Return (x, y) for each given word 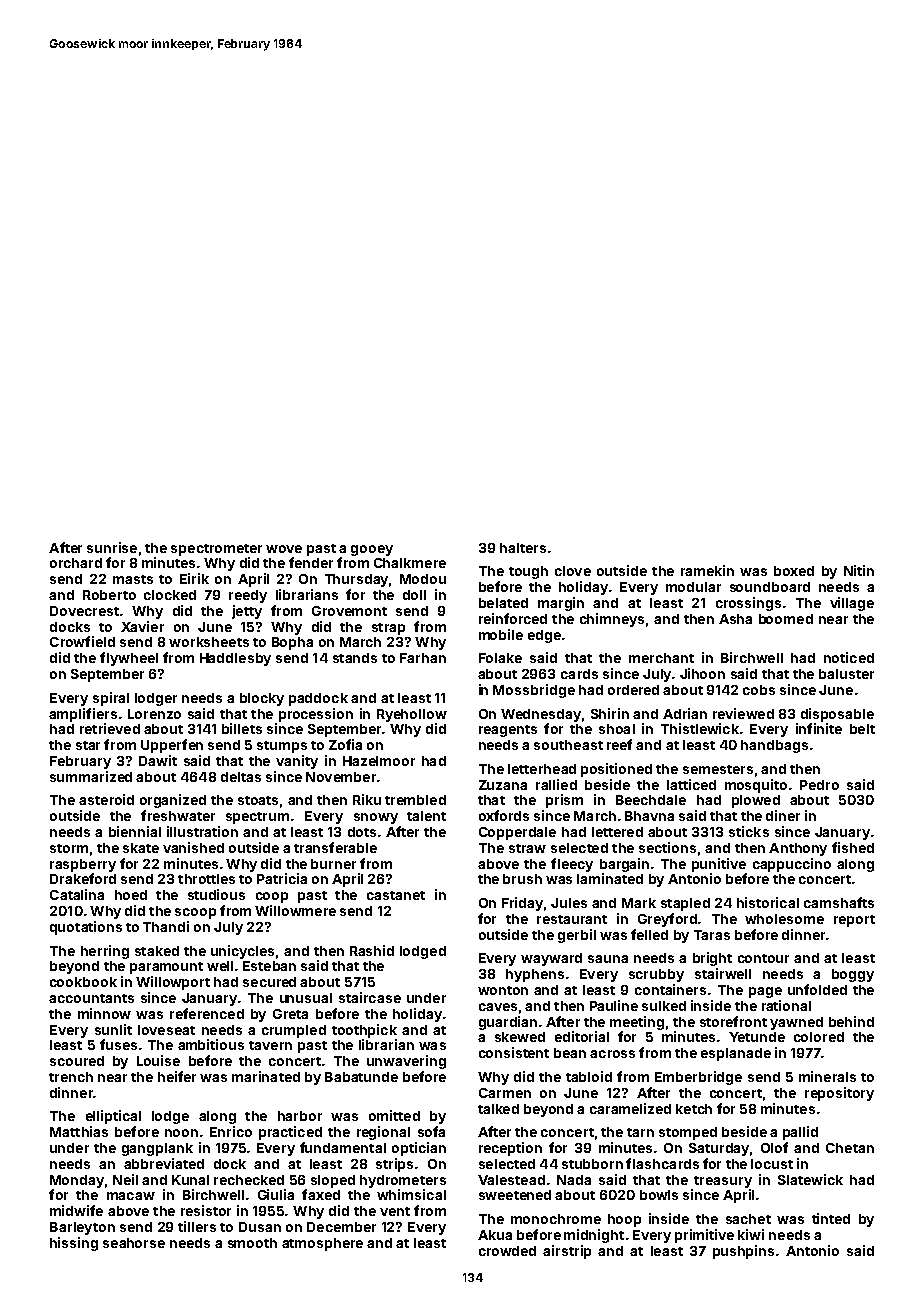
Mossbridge (534, 691)
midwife (76, 1210)
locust (772, 1164)
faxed (321, 1194)
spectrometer (216, 550)
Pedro (819, 785)
